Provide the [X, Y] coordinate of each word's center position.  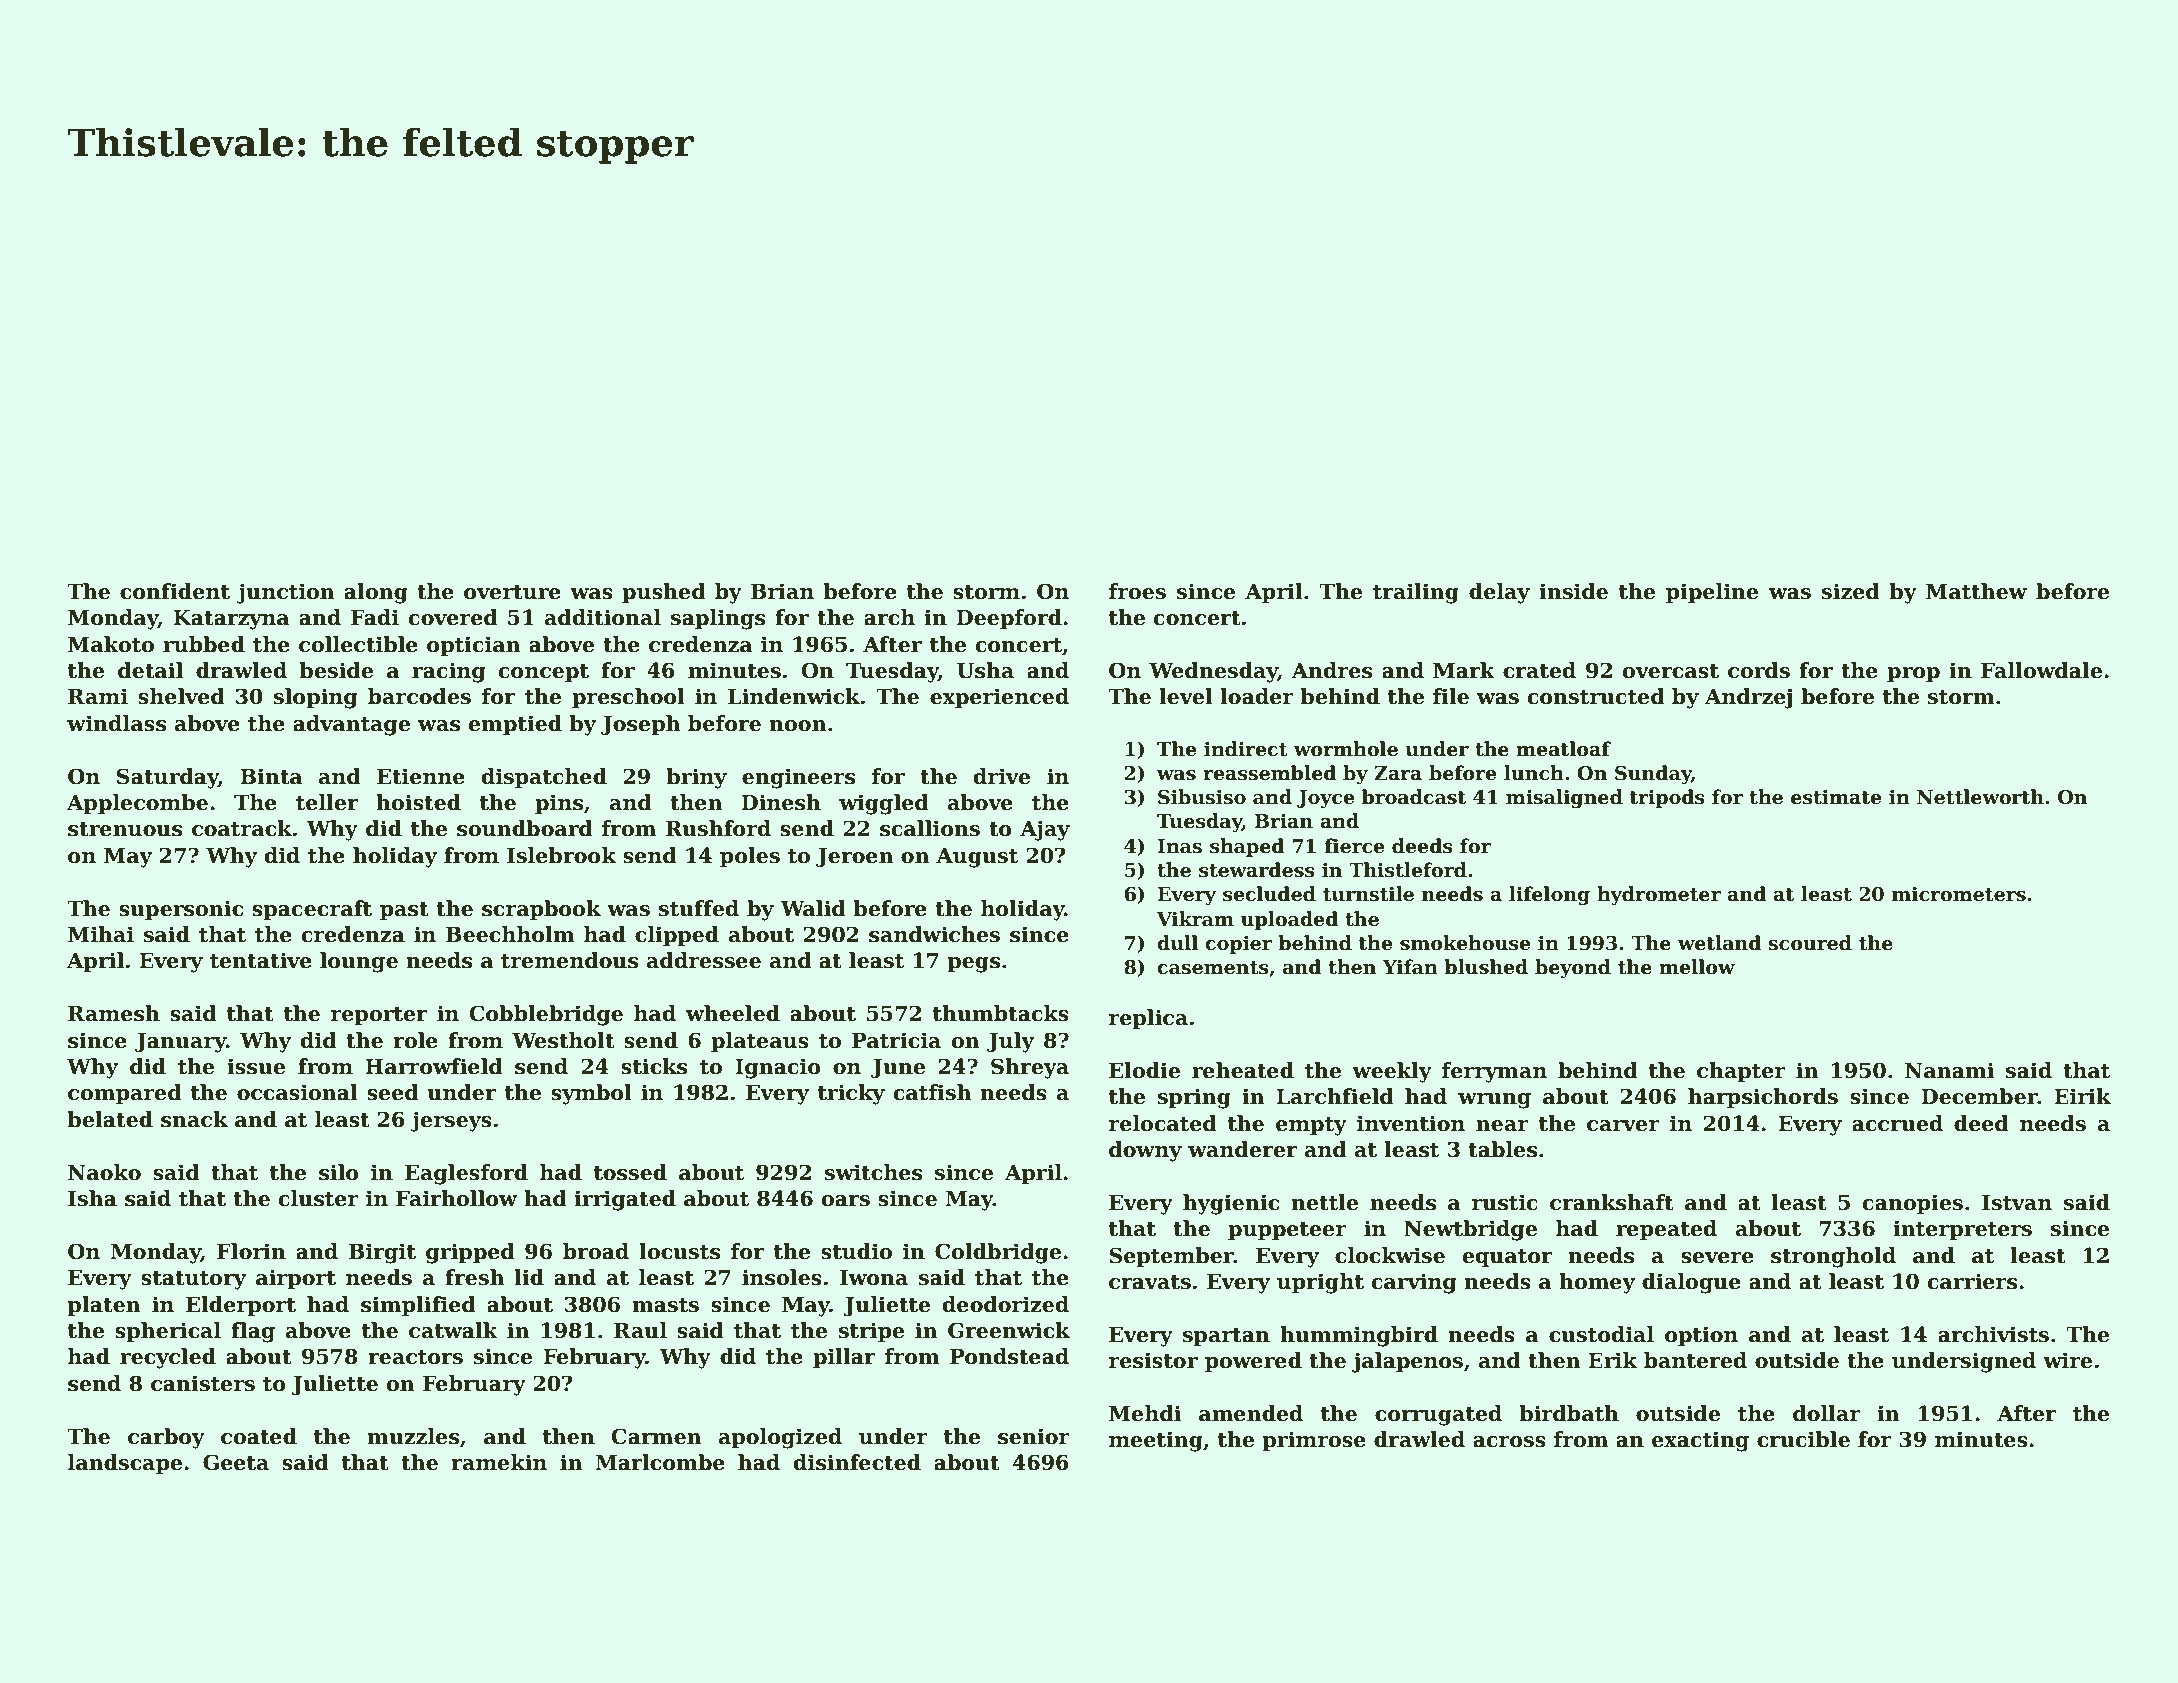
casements [1213, 968]
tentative [261, 960]
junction [286, 593]
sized [1851, 591]
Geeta [236, 1462]
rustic [1505, 1202]
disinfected [857, 1462]
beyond [1573, 968]
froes [1137, 591]
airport [296, 1279]
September [1171, 1257]
